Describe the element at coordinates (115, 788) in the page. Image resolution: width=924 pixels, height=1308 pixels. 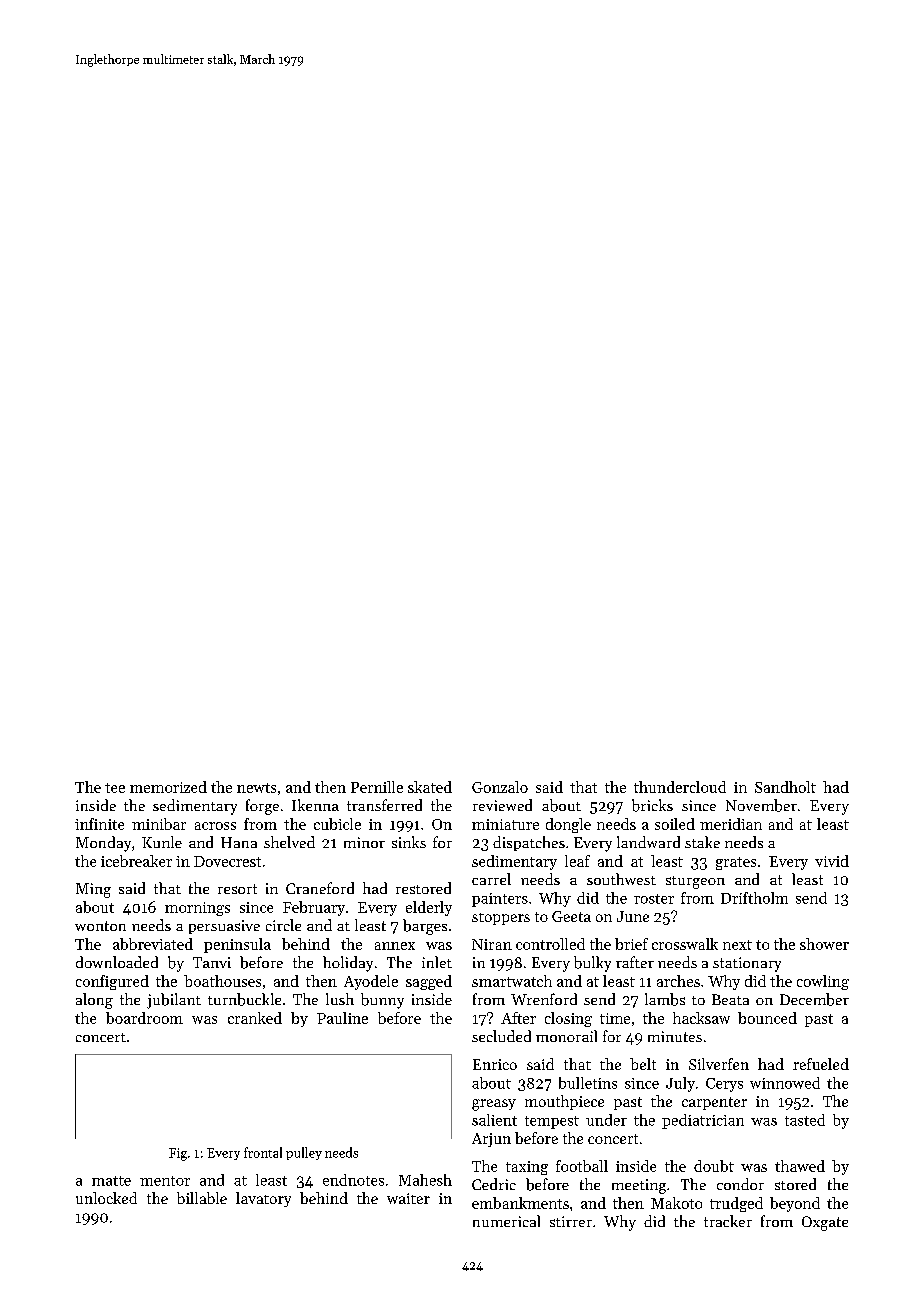
I see `tee` at that location.
